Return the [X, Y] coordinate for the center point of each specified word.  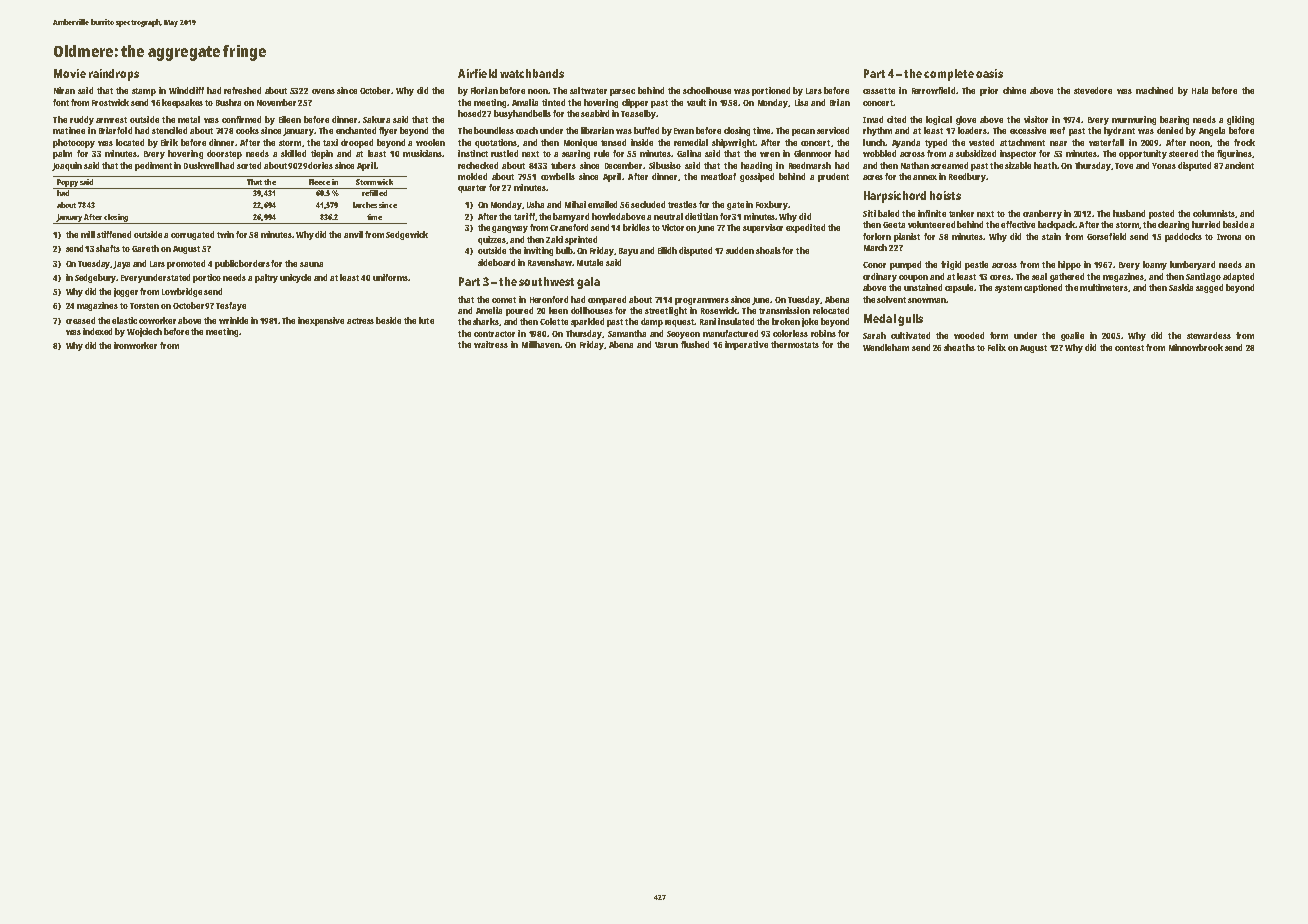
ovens [323, 91]
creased [80, 320]
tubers [563, 165]
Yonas [1164, 166]
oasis [989, 73]
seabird [595, 113]
